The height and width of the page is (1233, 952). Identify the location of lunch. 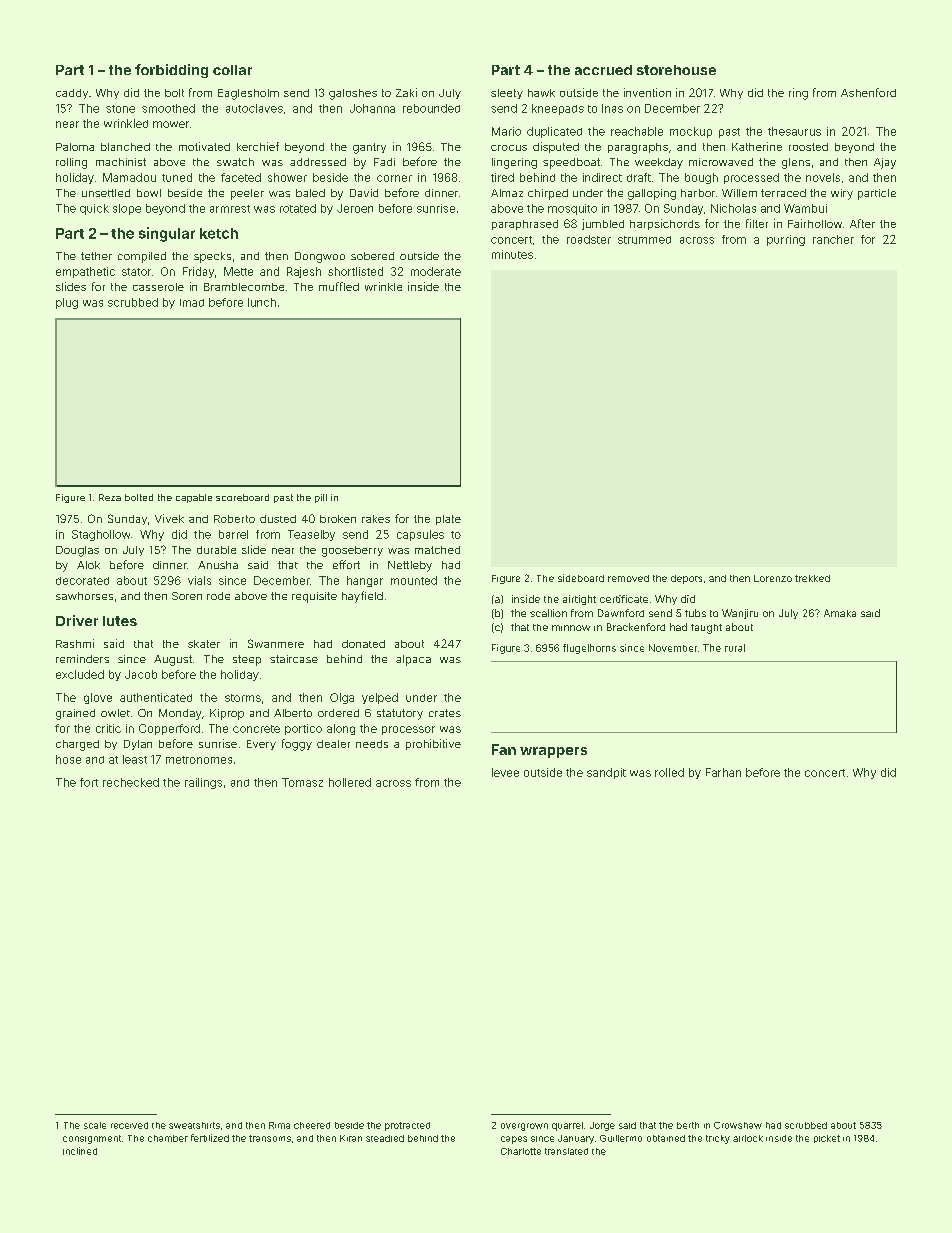
(262, 302).
